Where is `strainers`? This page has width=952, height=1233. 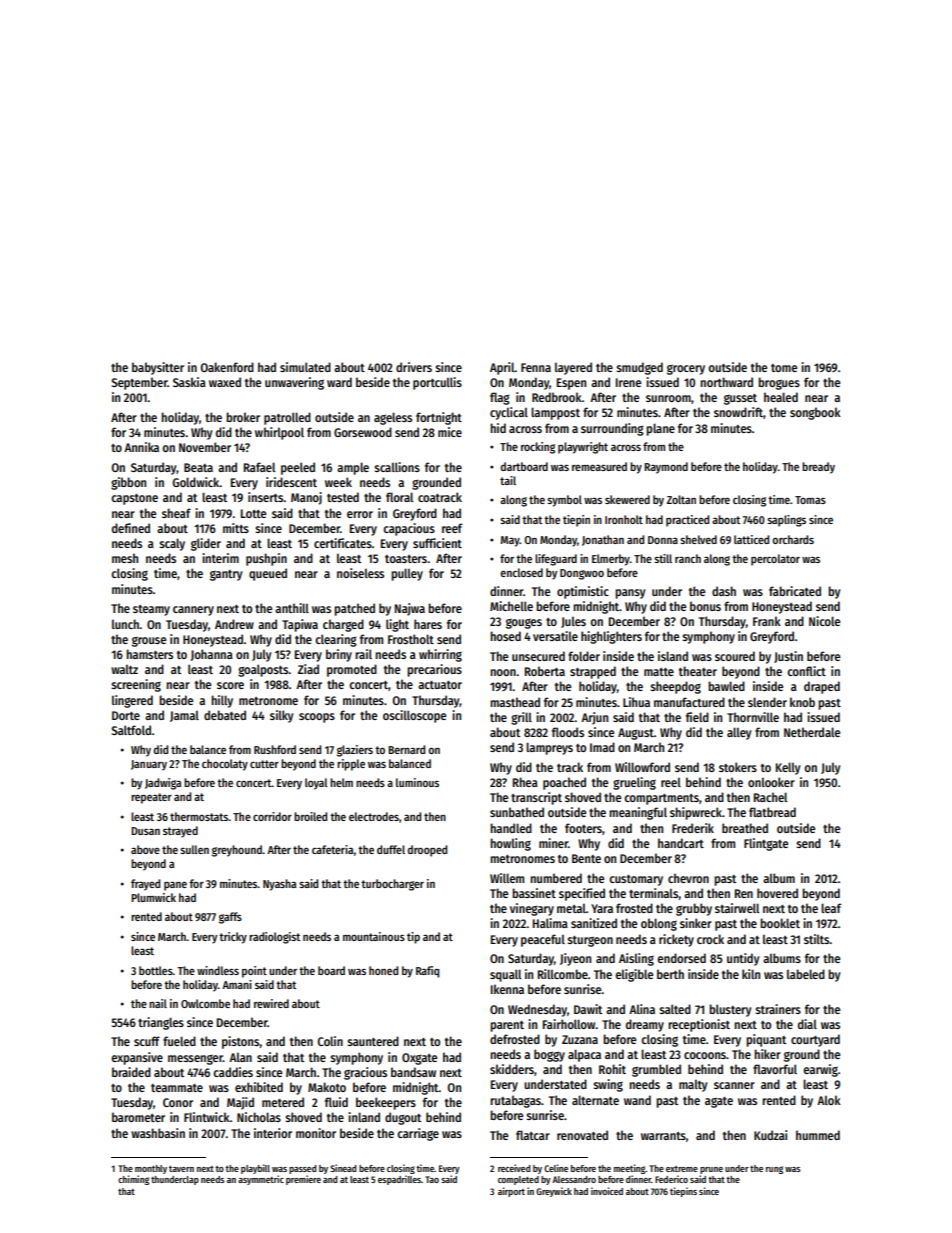
strainers is located at coordinates (778, 1009).
